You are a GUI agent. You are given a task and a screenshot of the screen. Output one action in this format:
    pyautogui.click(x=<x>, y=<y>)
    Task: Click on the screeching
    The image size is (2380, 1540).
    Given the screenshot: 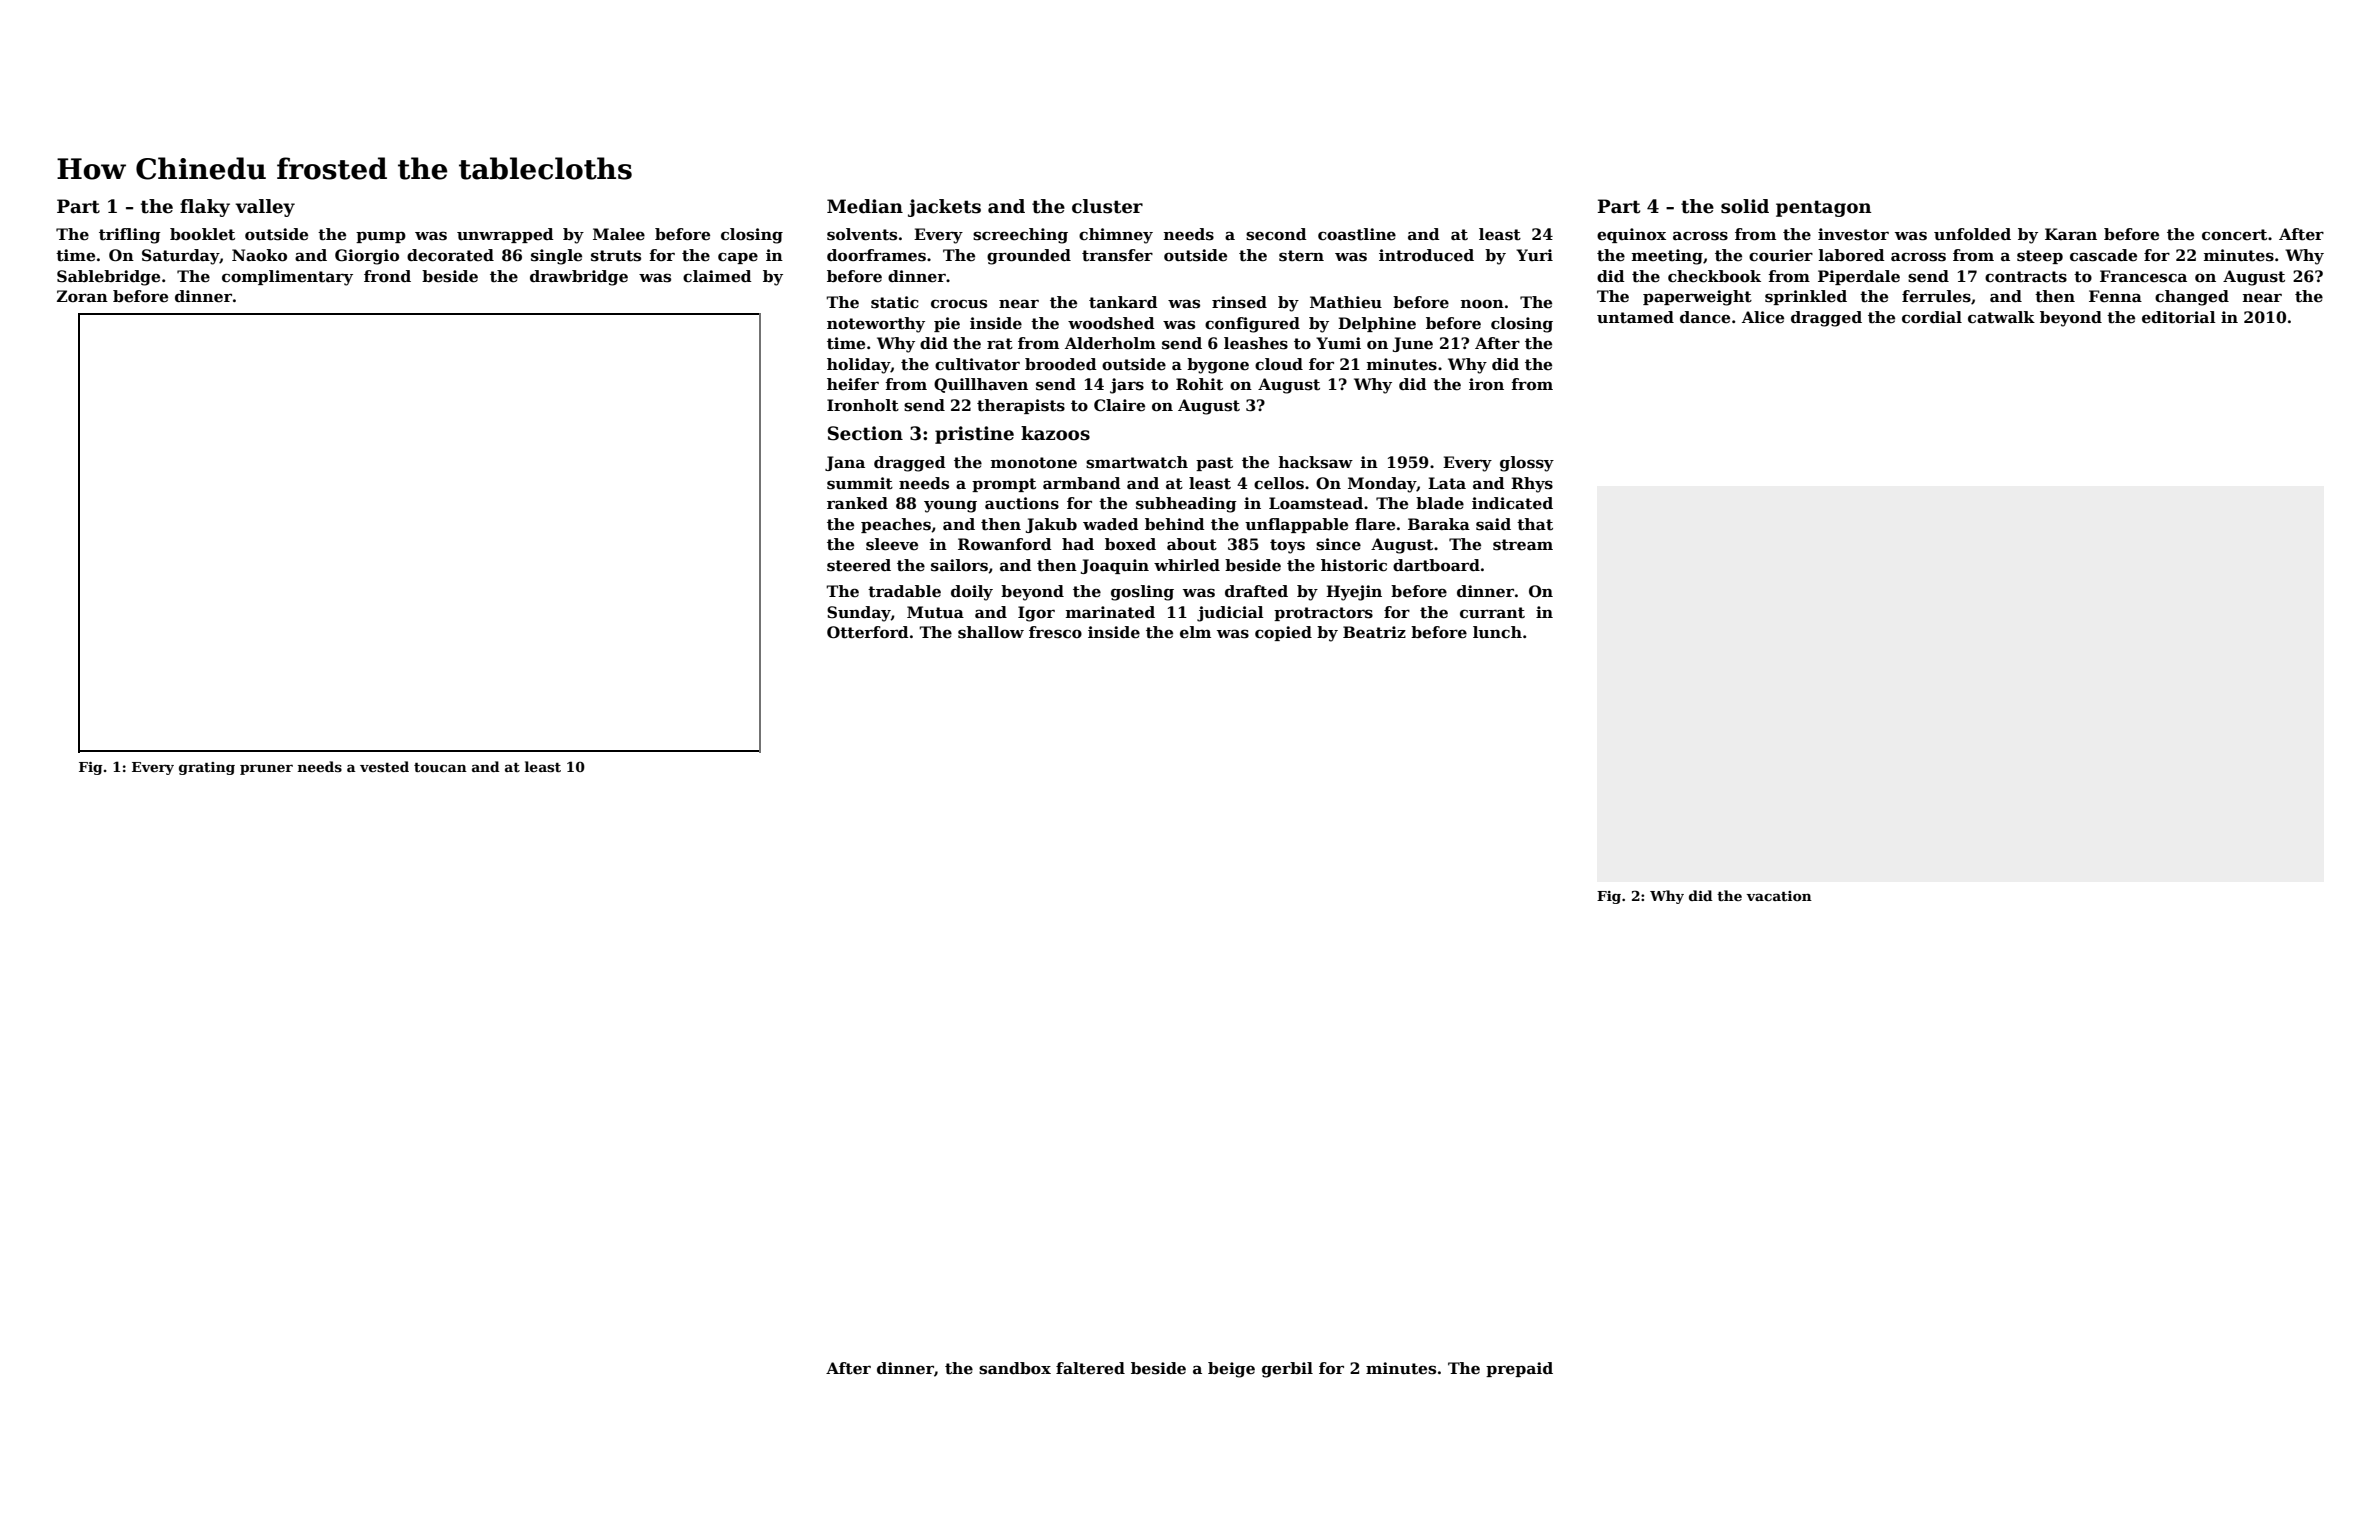 What is the action you would take?
    pyautogui.click(x=1020, y=236)
